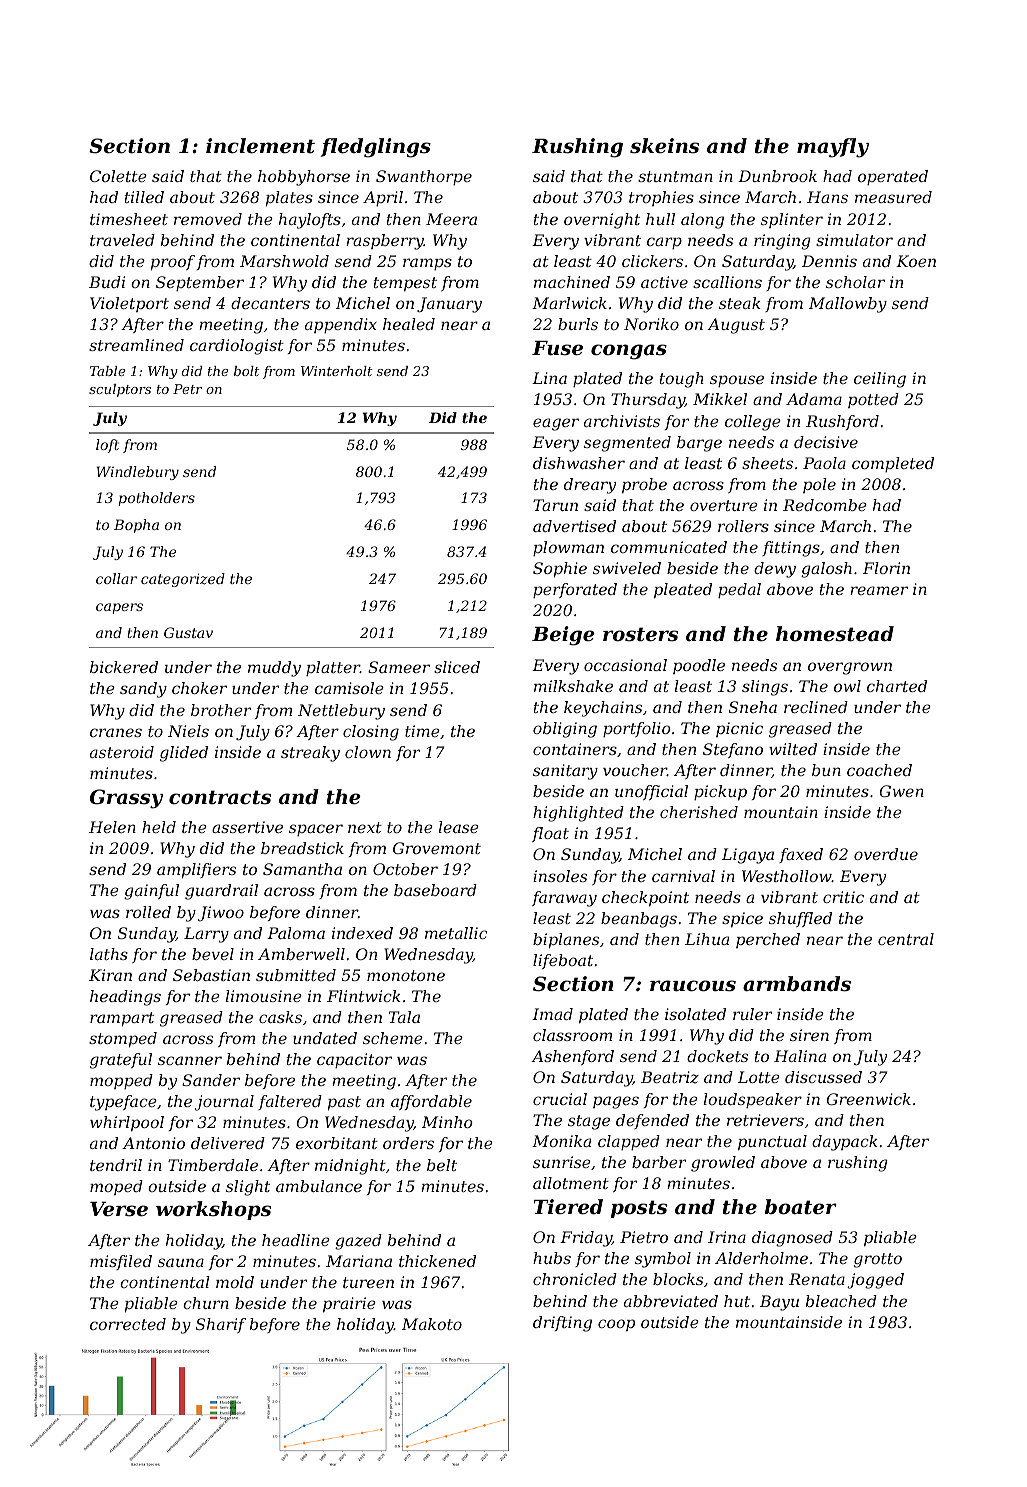 This image has height=1487, width=1027. I want to click on siren, so click(809, 1035).
